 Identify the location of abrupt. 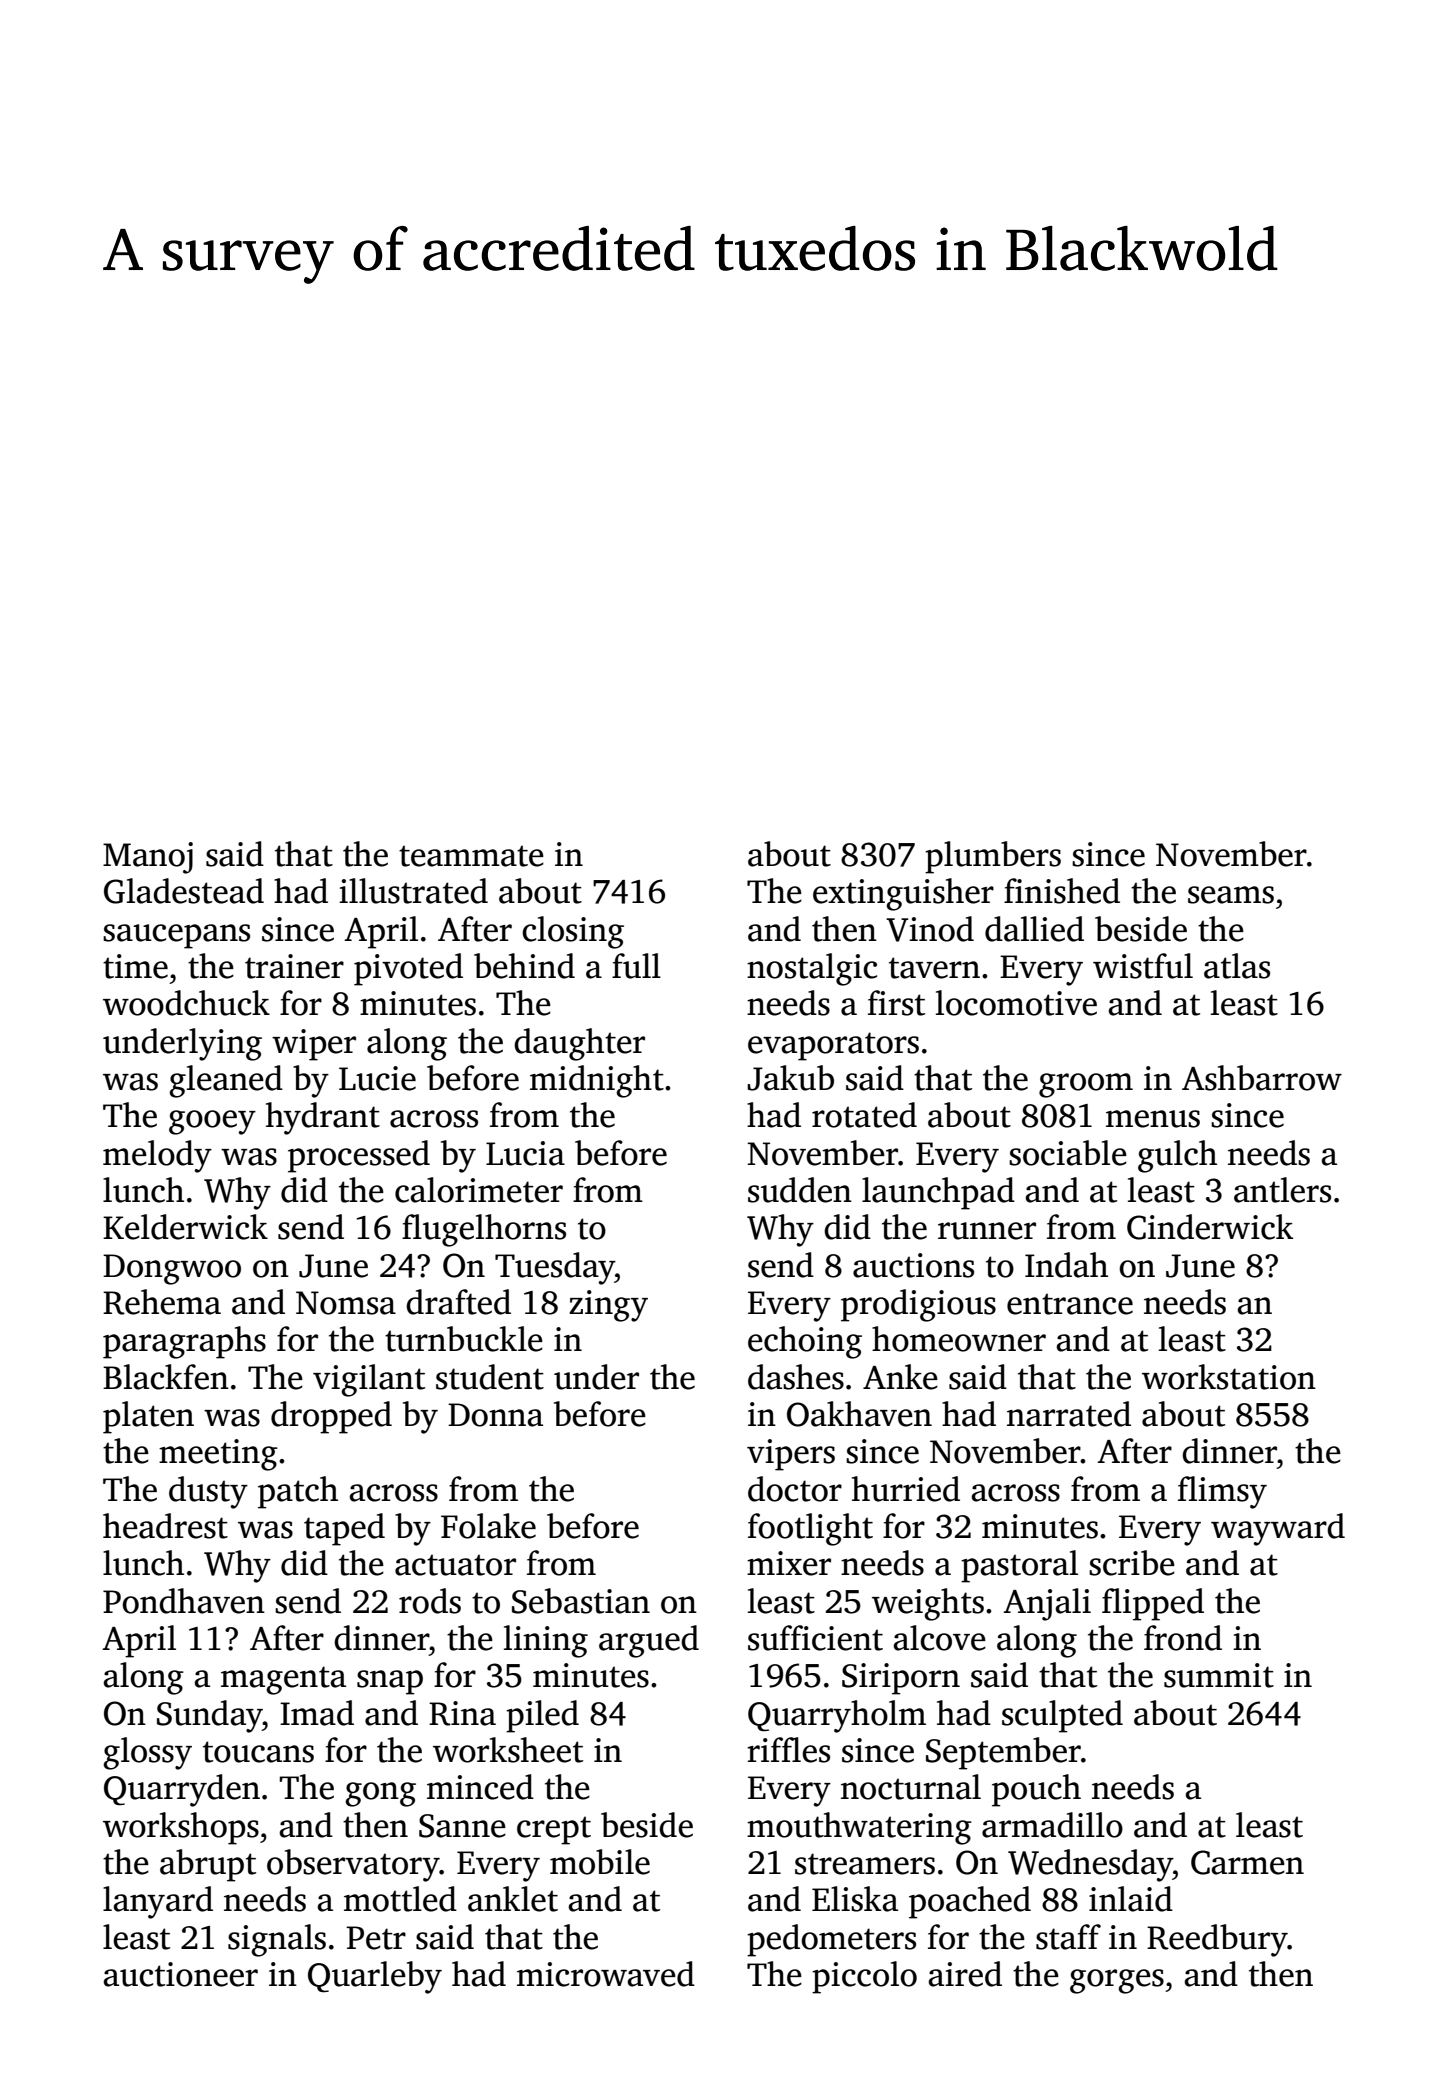
(208, 1865).
